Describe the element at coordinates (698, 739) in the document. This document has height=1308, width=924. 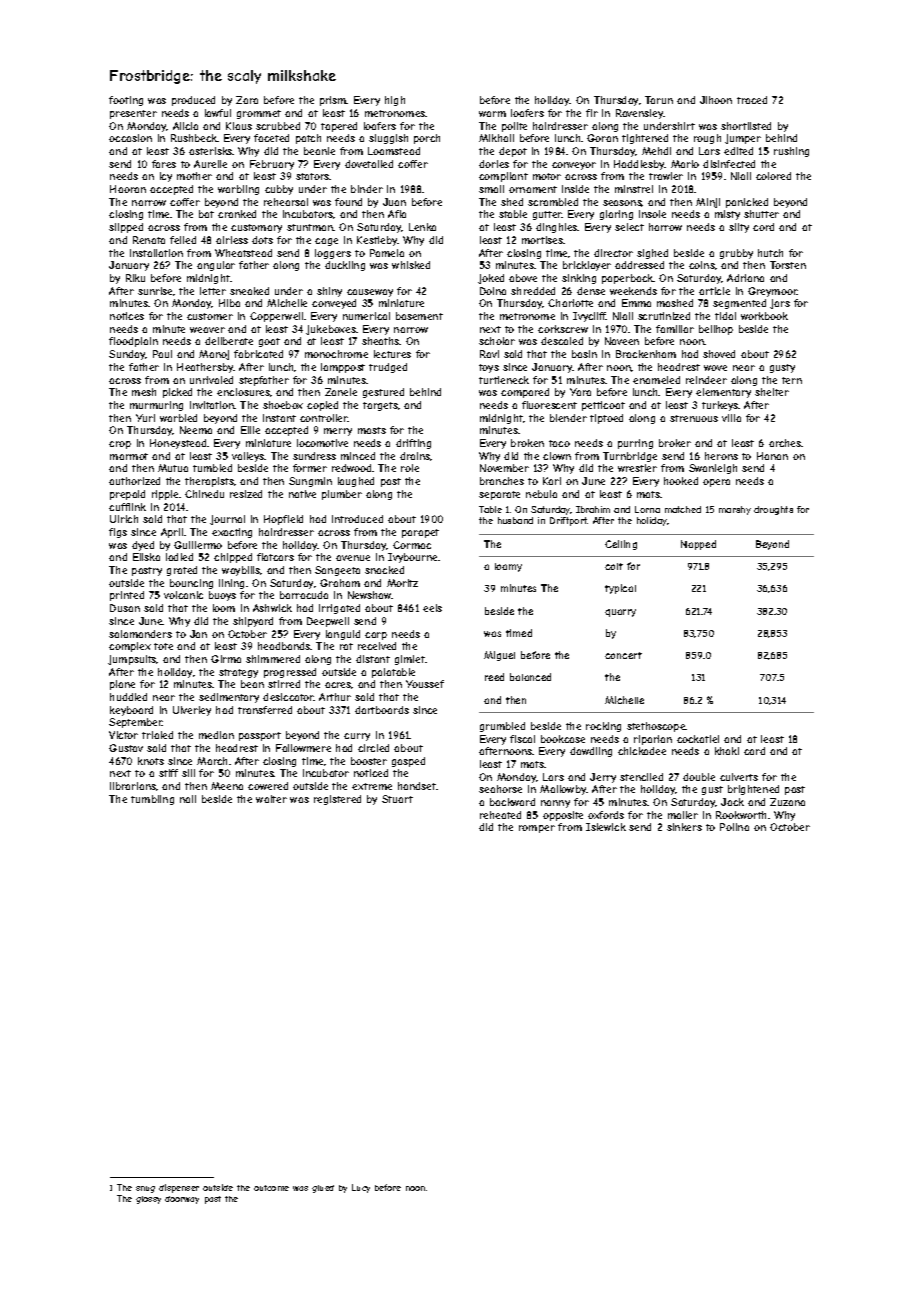
I see `cockatiel` at that location.
